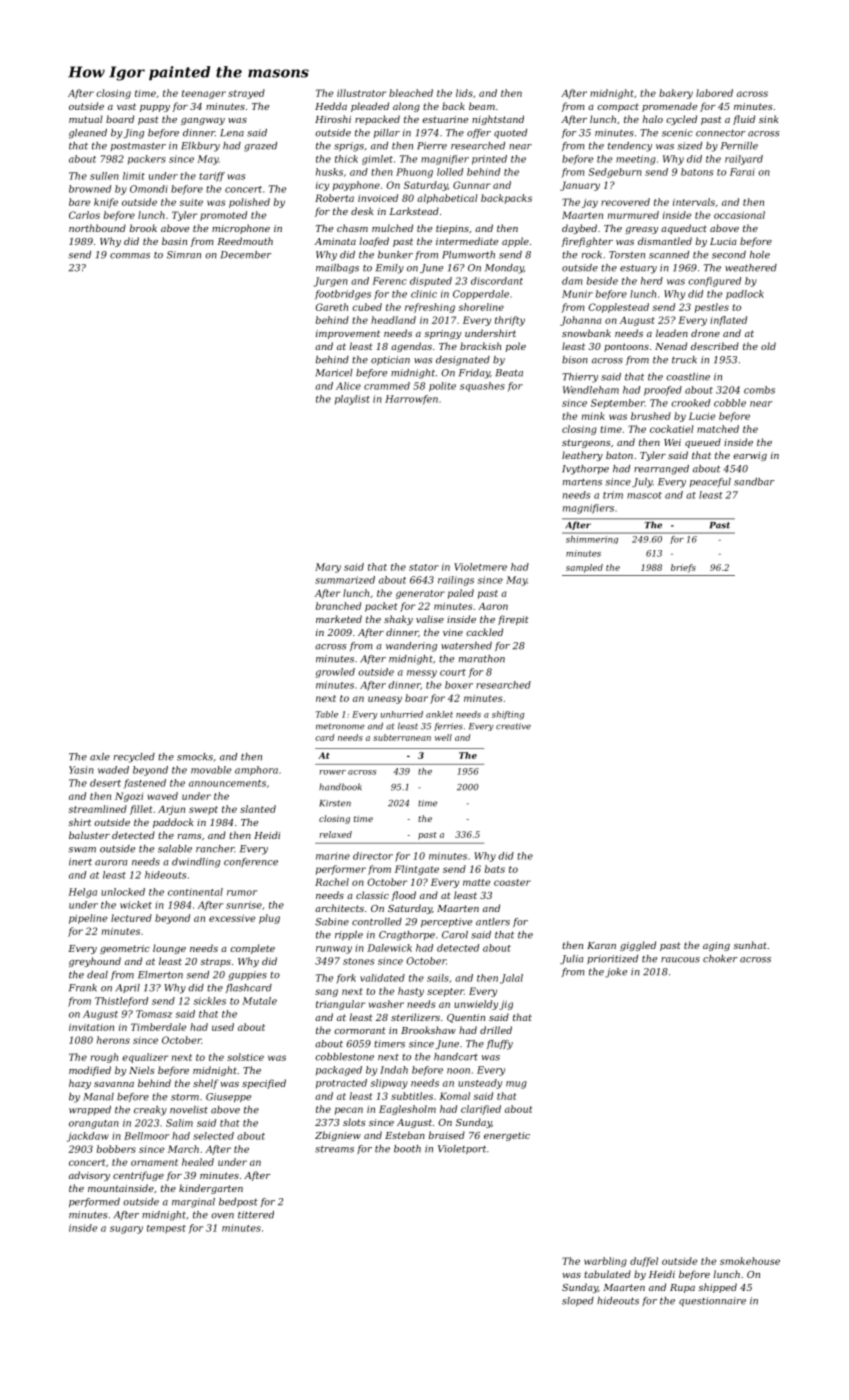 Image resolution: width=849 pixels, height=1400 pixels. Describe the element at coordinates (126, 1230) in the screenshot. I see `sugary` at that location.
